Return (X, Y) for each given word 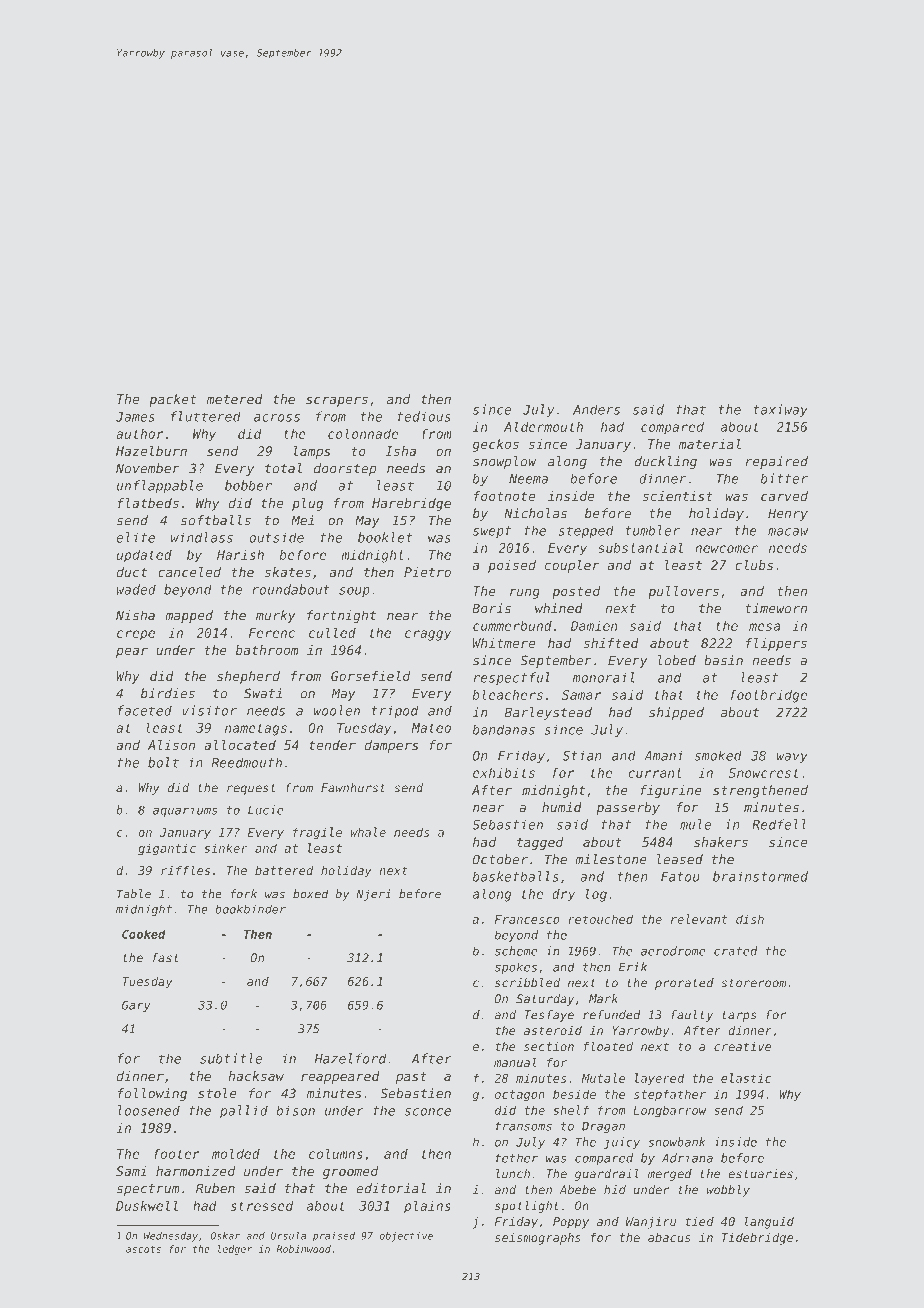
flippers (776, 644)
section (549, 1046)
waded (136, 589)
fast (165, 958)
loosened (149, 1110)
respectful (512, 678)
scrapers (337, 401)
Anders (596, 409)
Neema (528, 479)
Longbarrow (670, 1111)
